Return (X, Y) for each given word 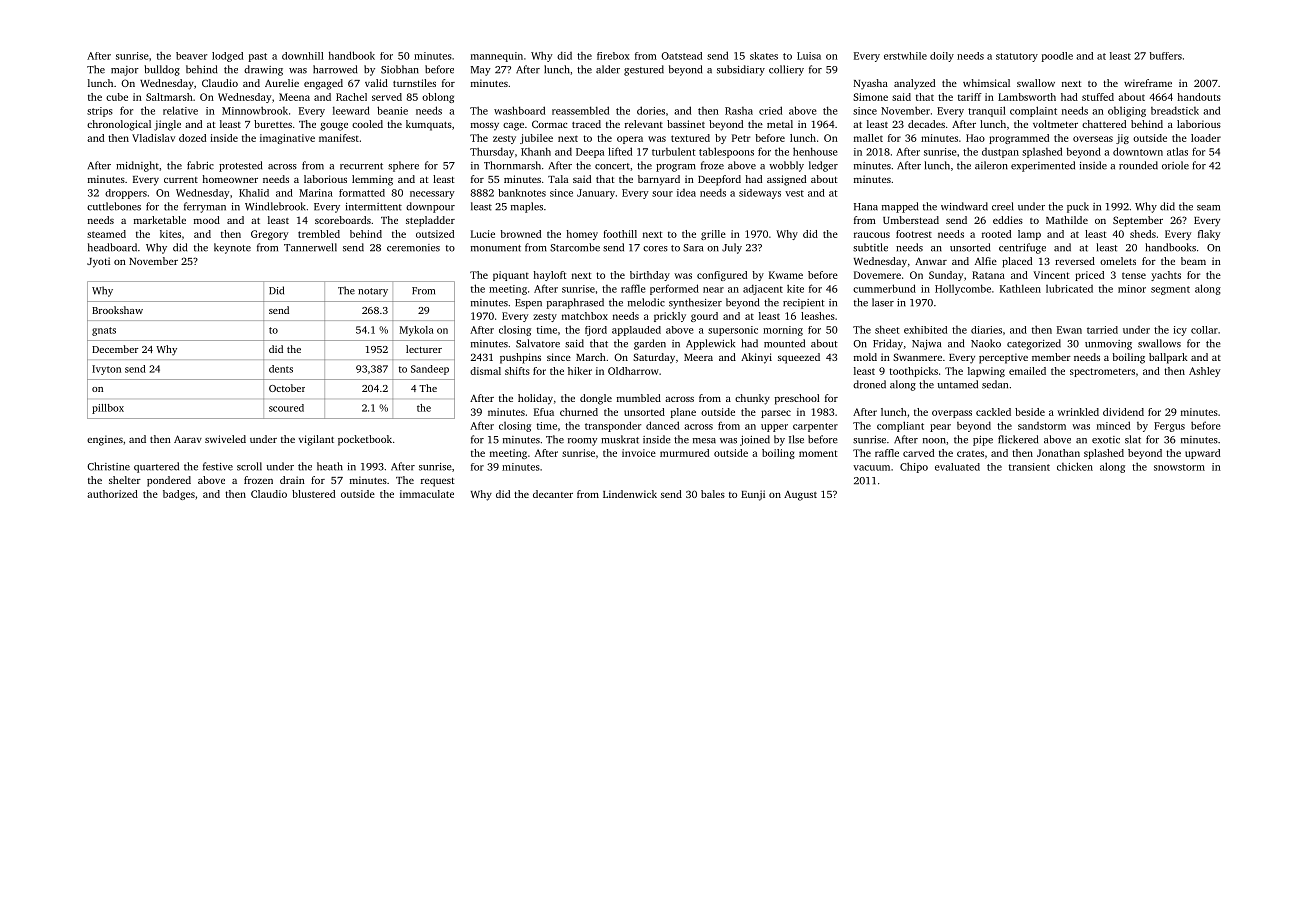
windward (964, 206)
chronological (119, 125)
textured (690, 138)
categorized (1034, 344)
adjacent (763, 289)
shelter (125, 480)
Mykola (417, 331)
